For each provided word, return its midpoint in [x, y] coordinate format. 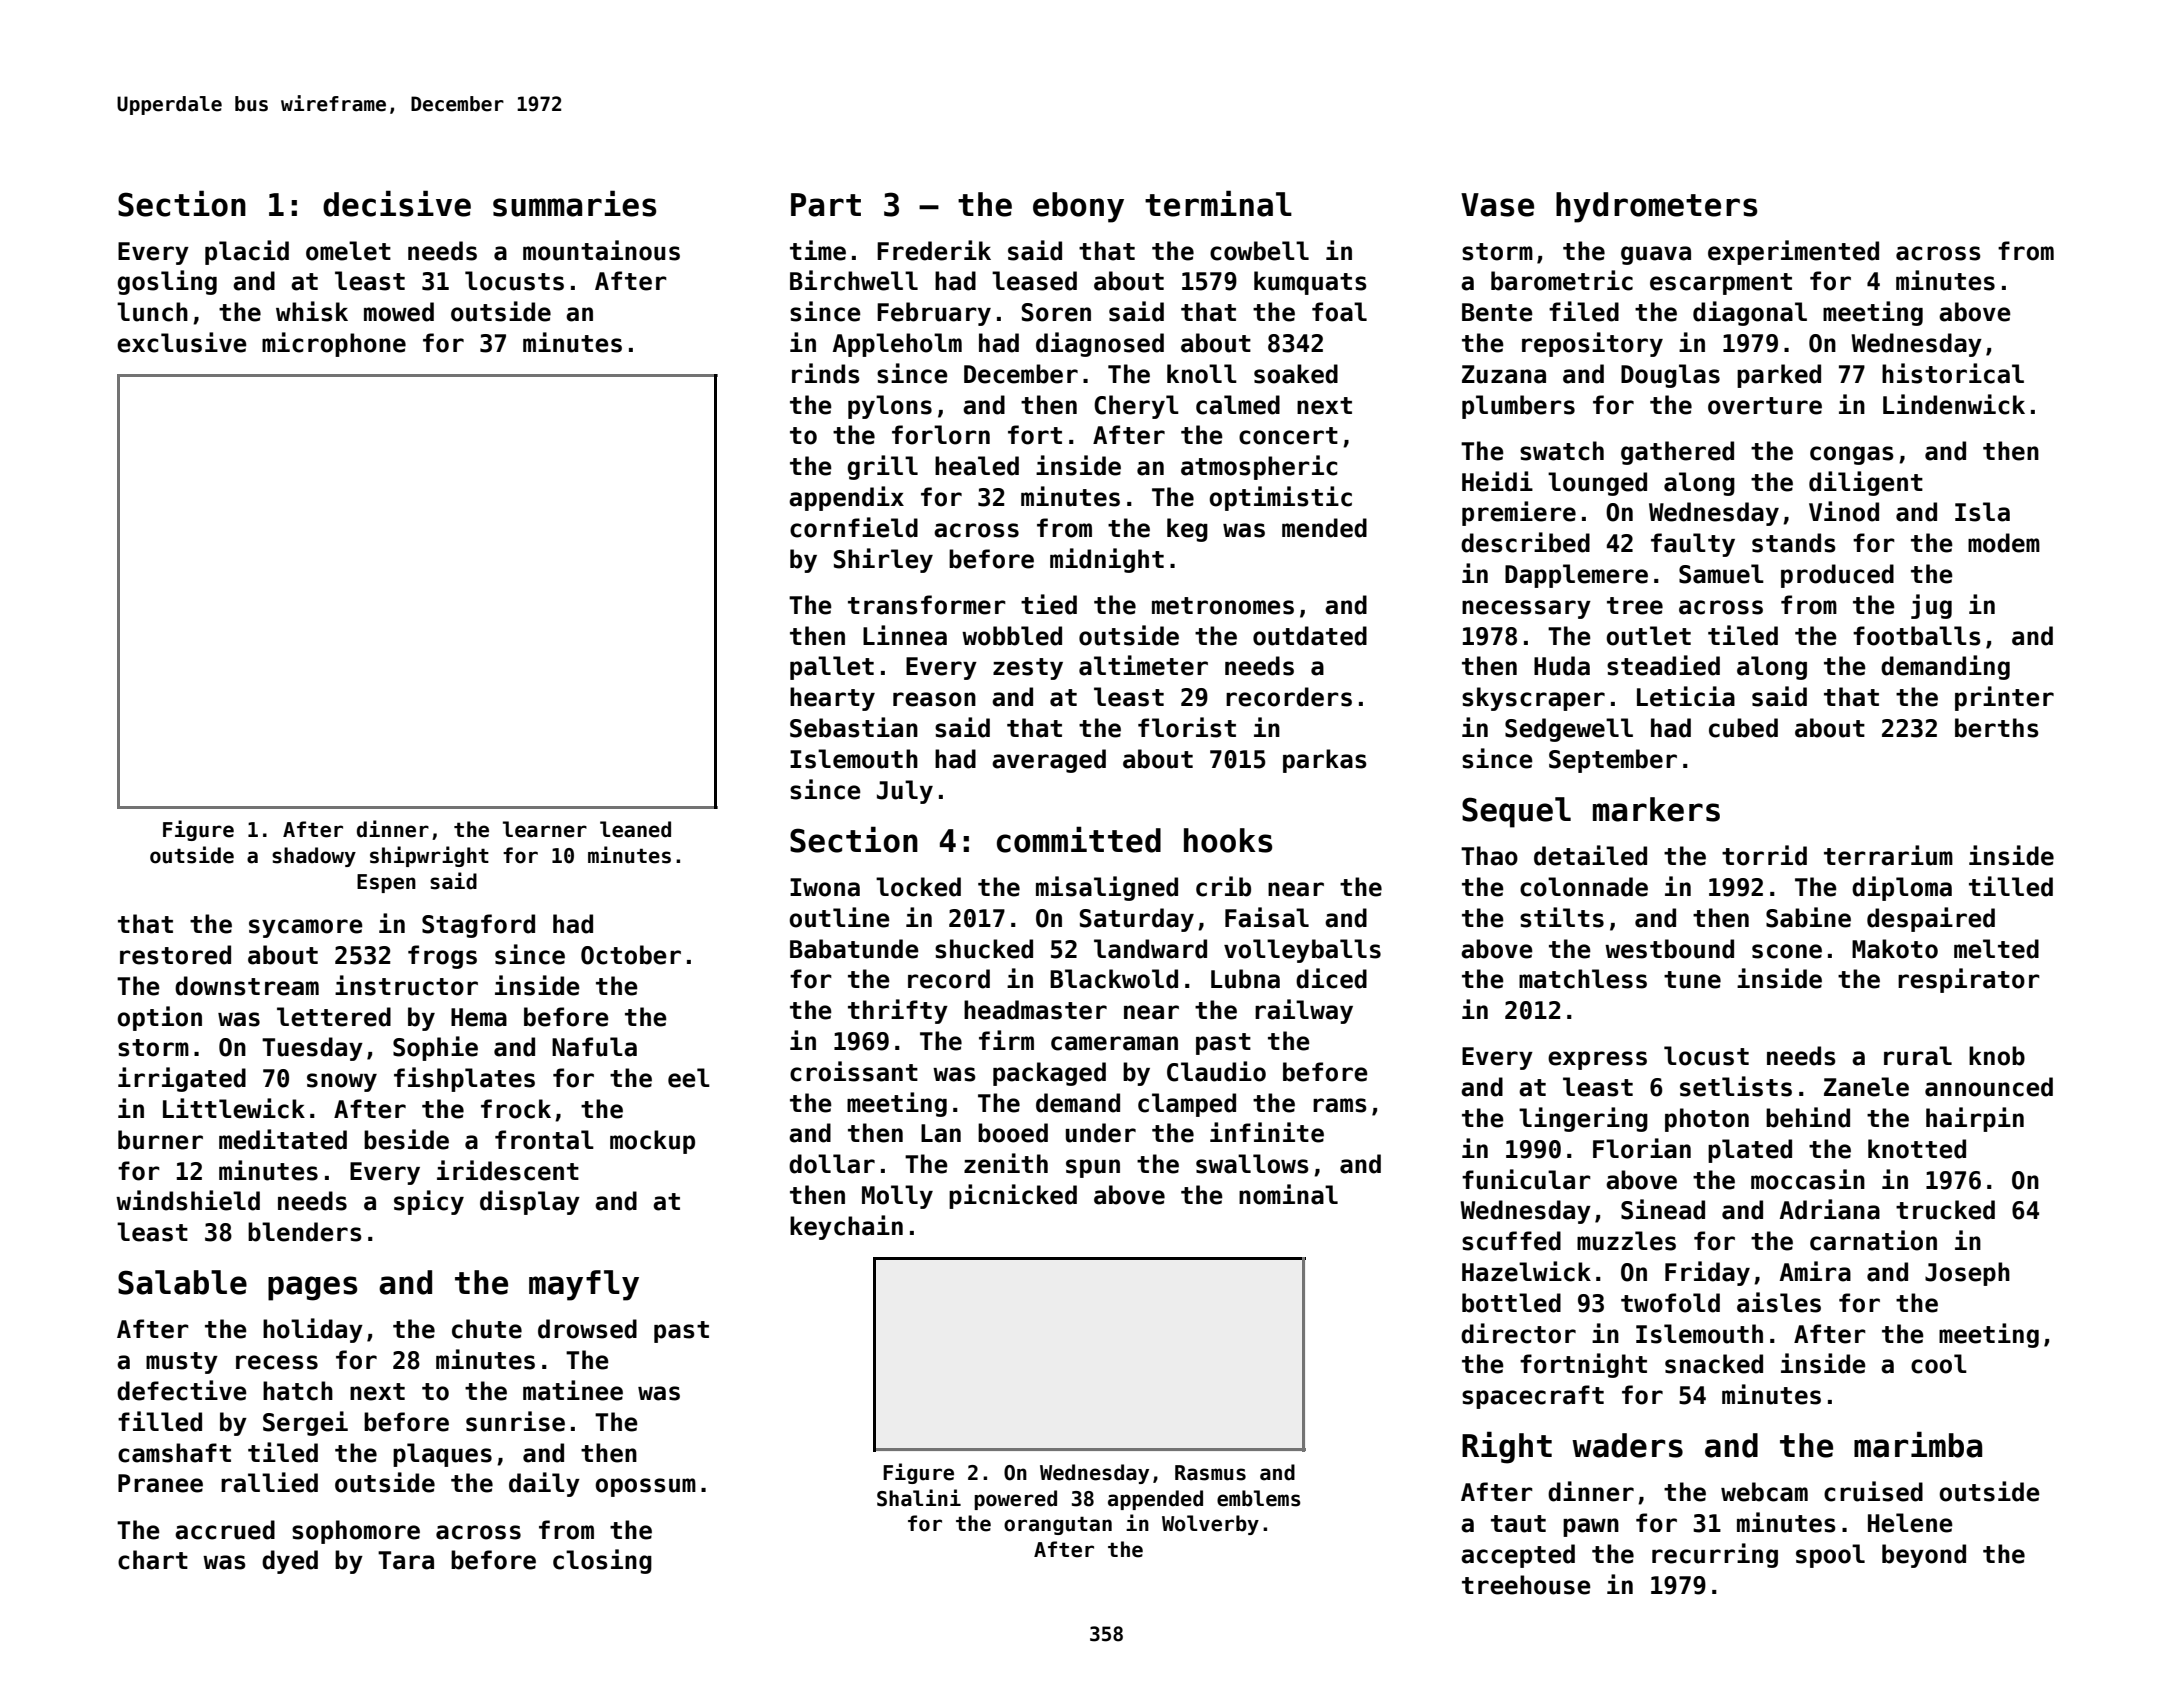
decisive [397, 203]
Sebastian [854, 727]
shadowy [314, 857]
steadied [1663, 665]
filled [160, 1421]
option [159, 1018]
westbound [1669, 949]
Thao [1489, 856]
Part [826, 205]
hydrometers [1657, 207]
